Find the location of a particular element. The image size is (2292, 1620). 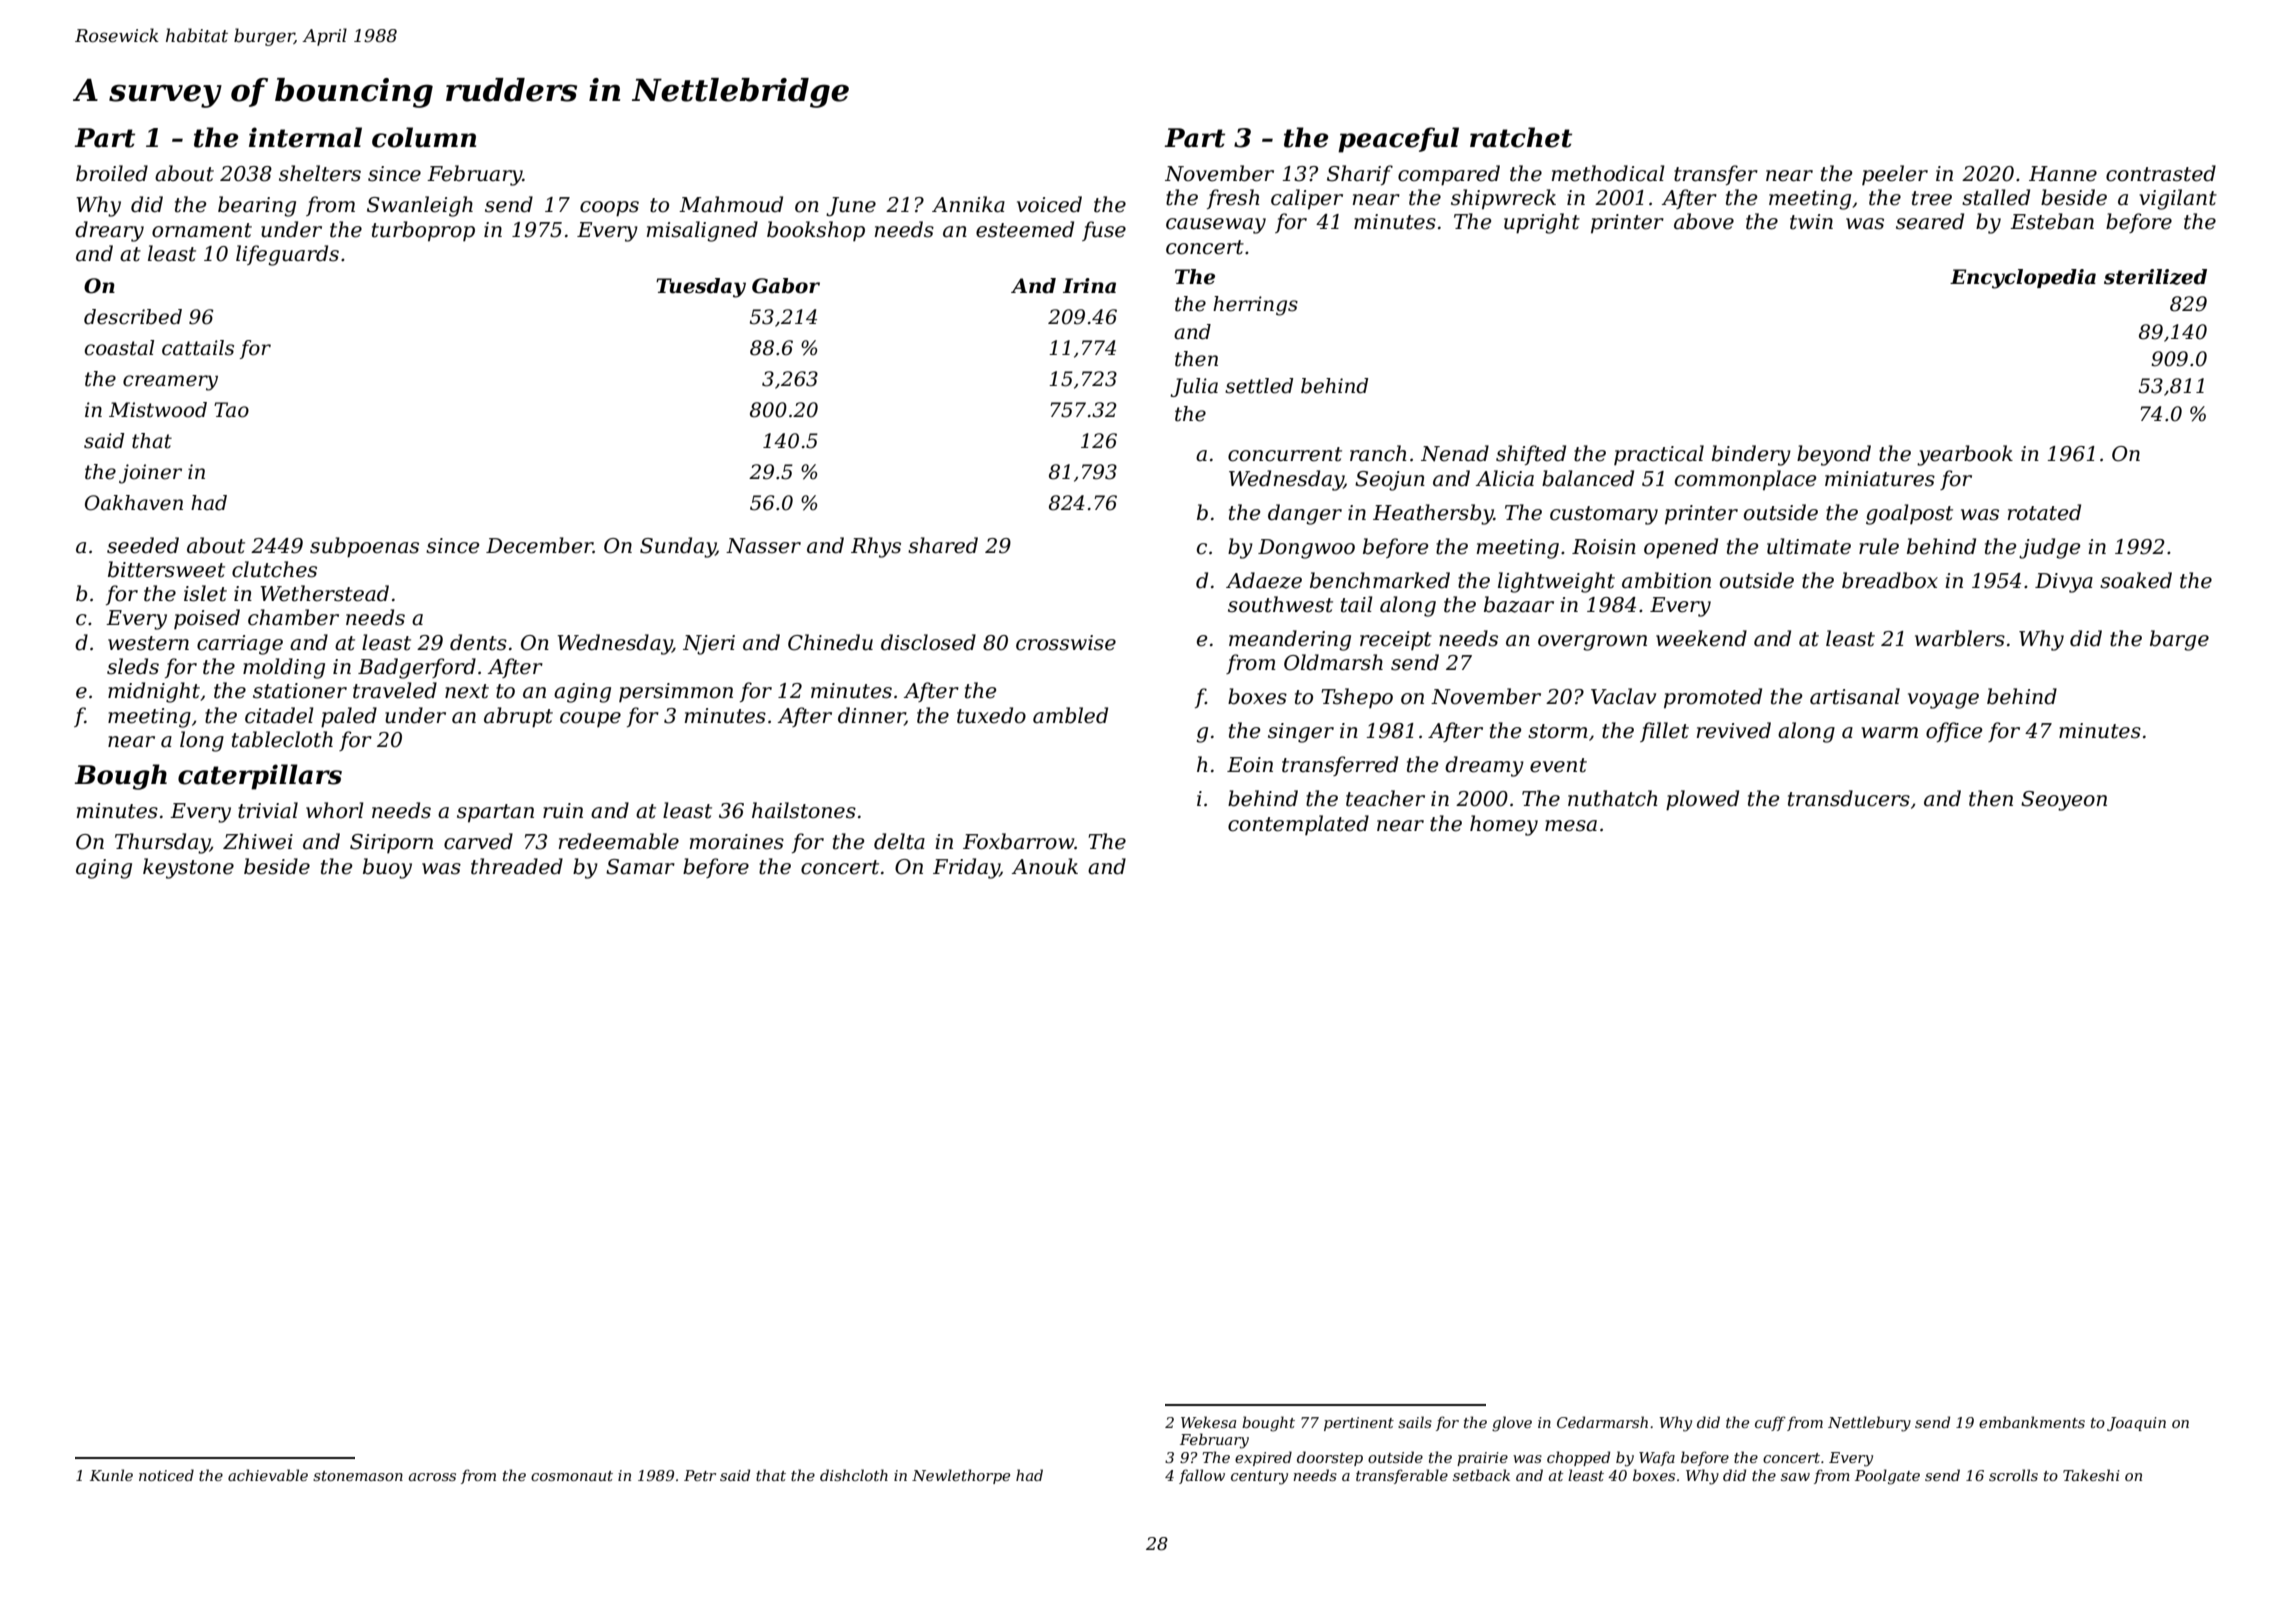

internal is located at coordinates (305, 137).
